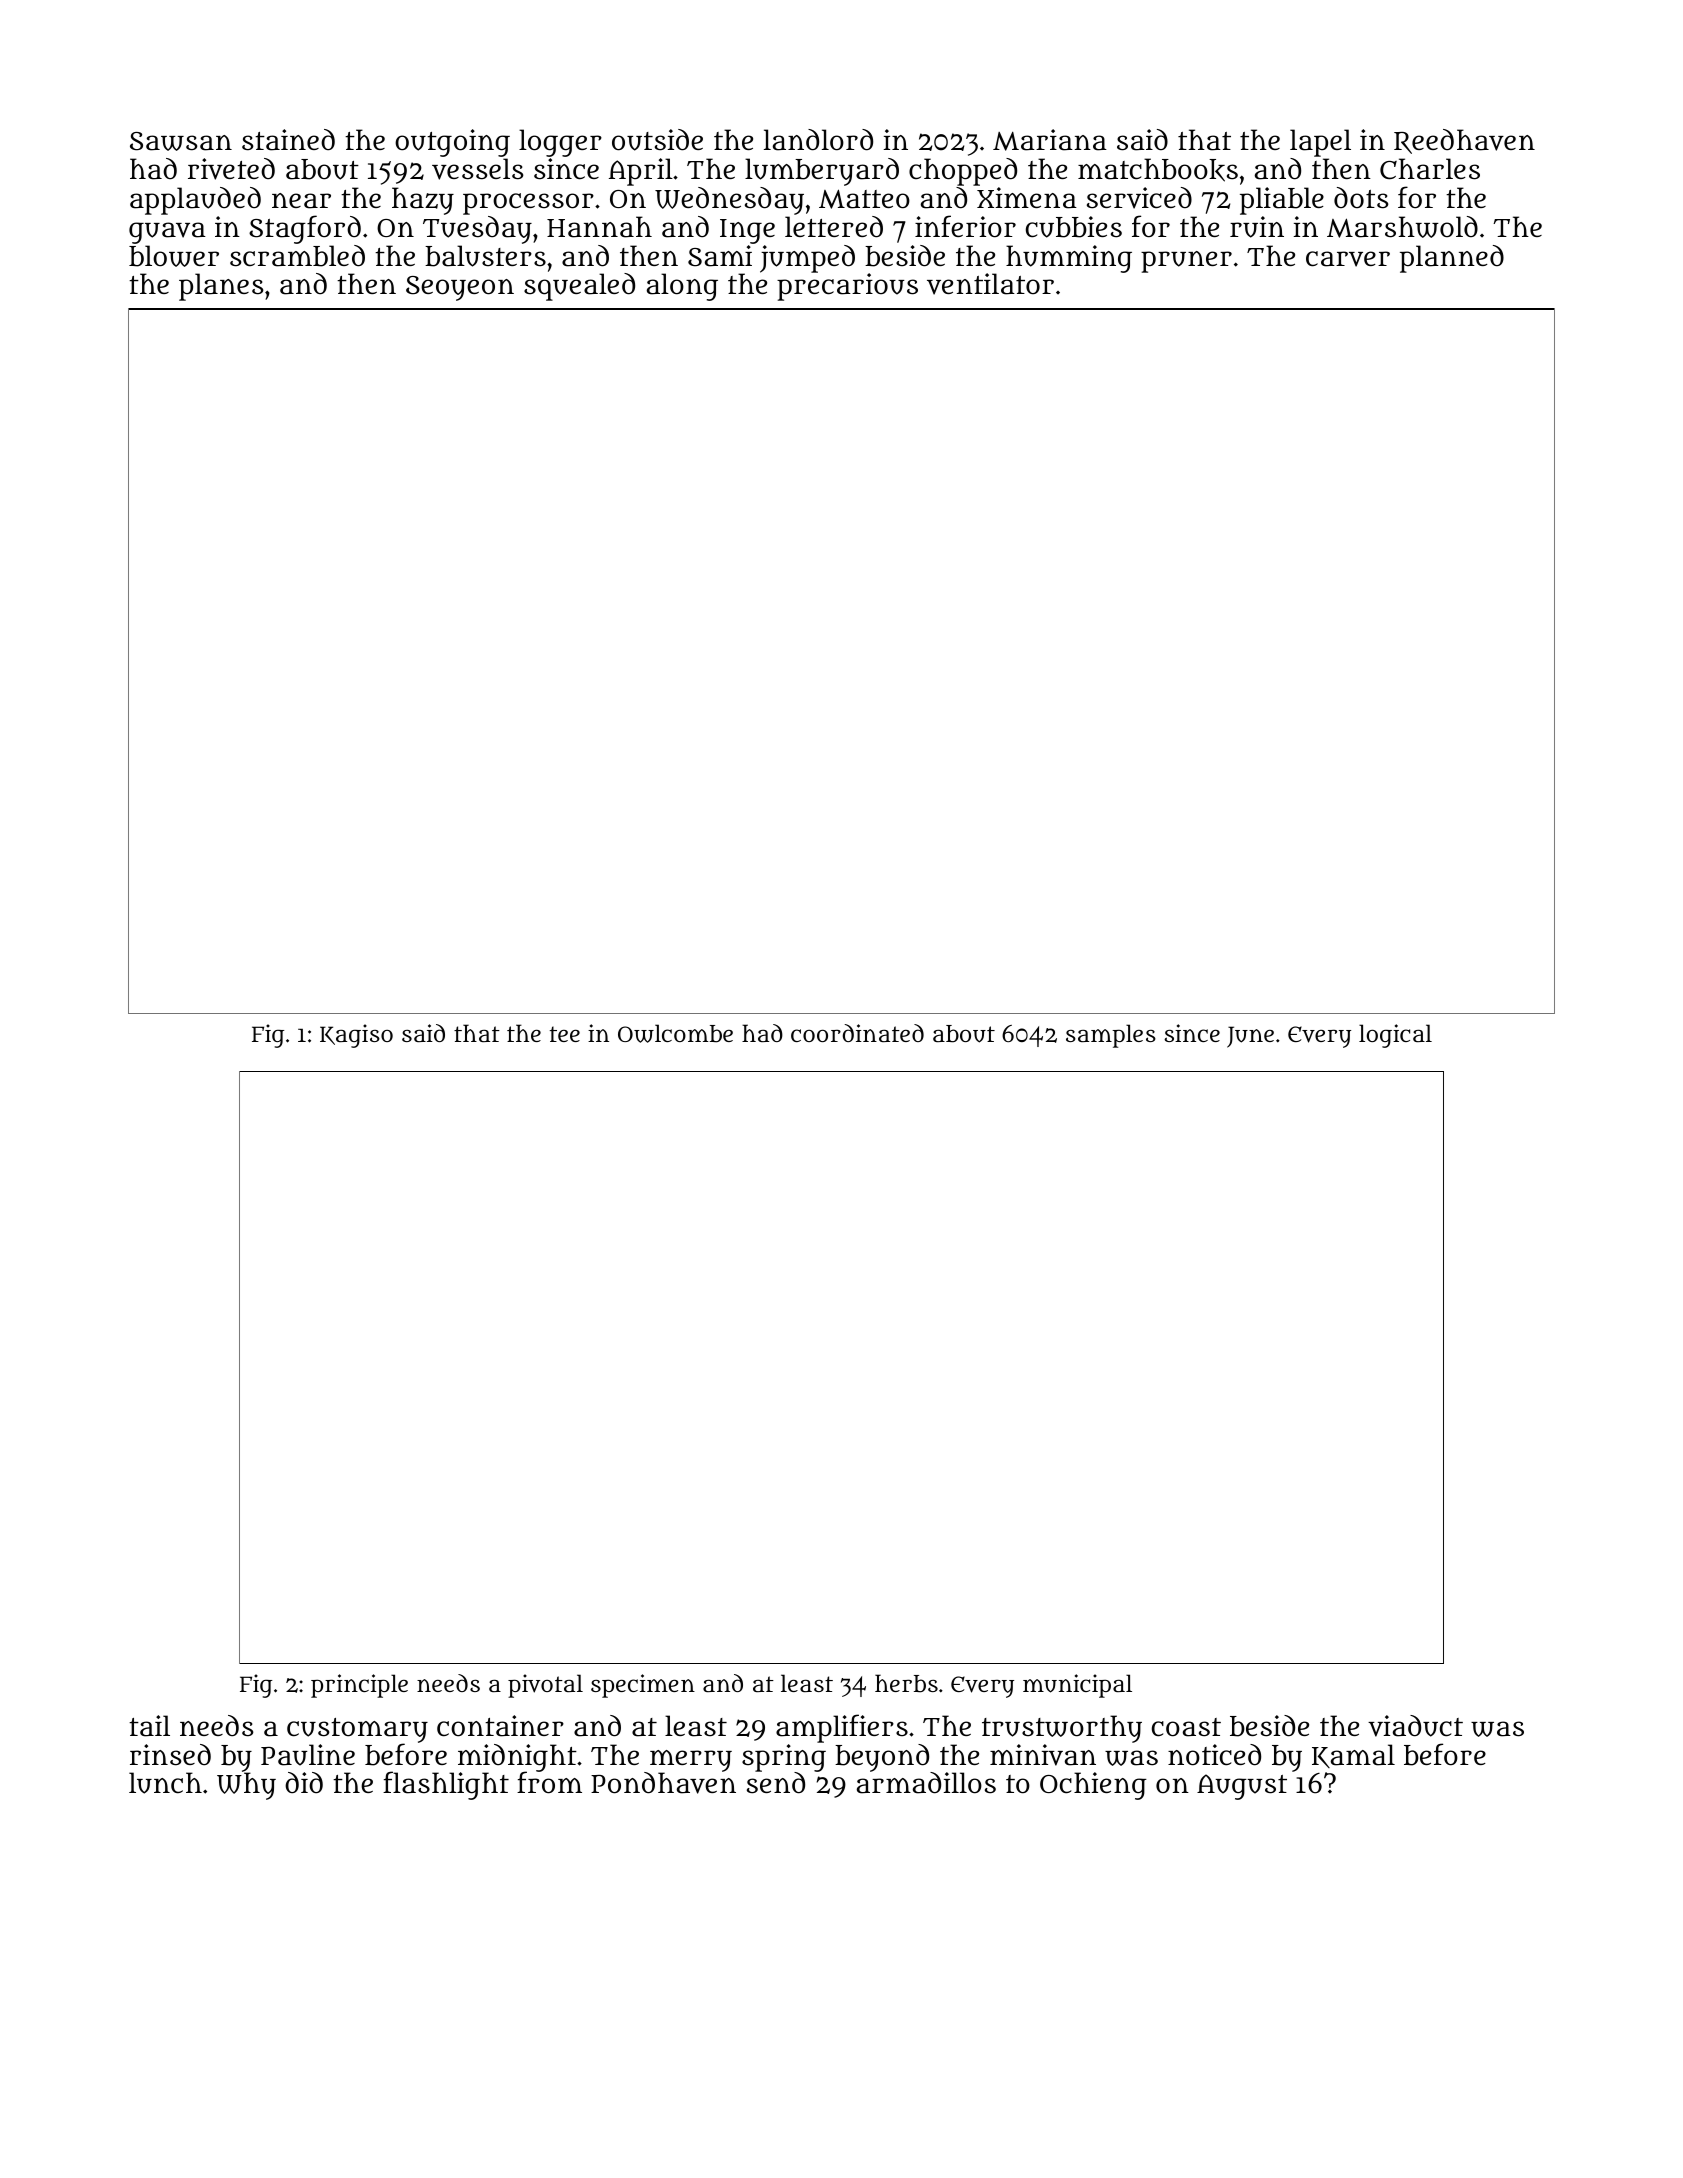 This screenshot has height=2178, width=1683. I want to click on Sawsan, so click(181, 141).
